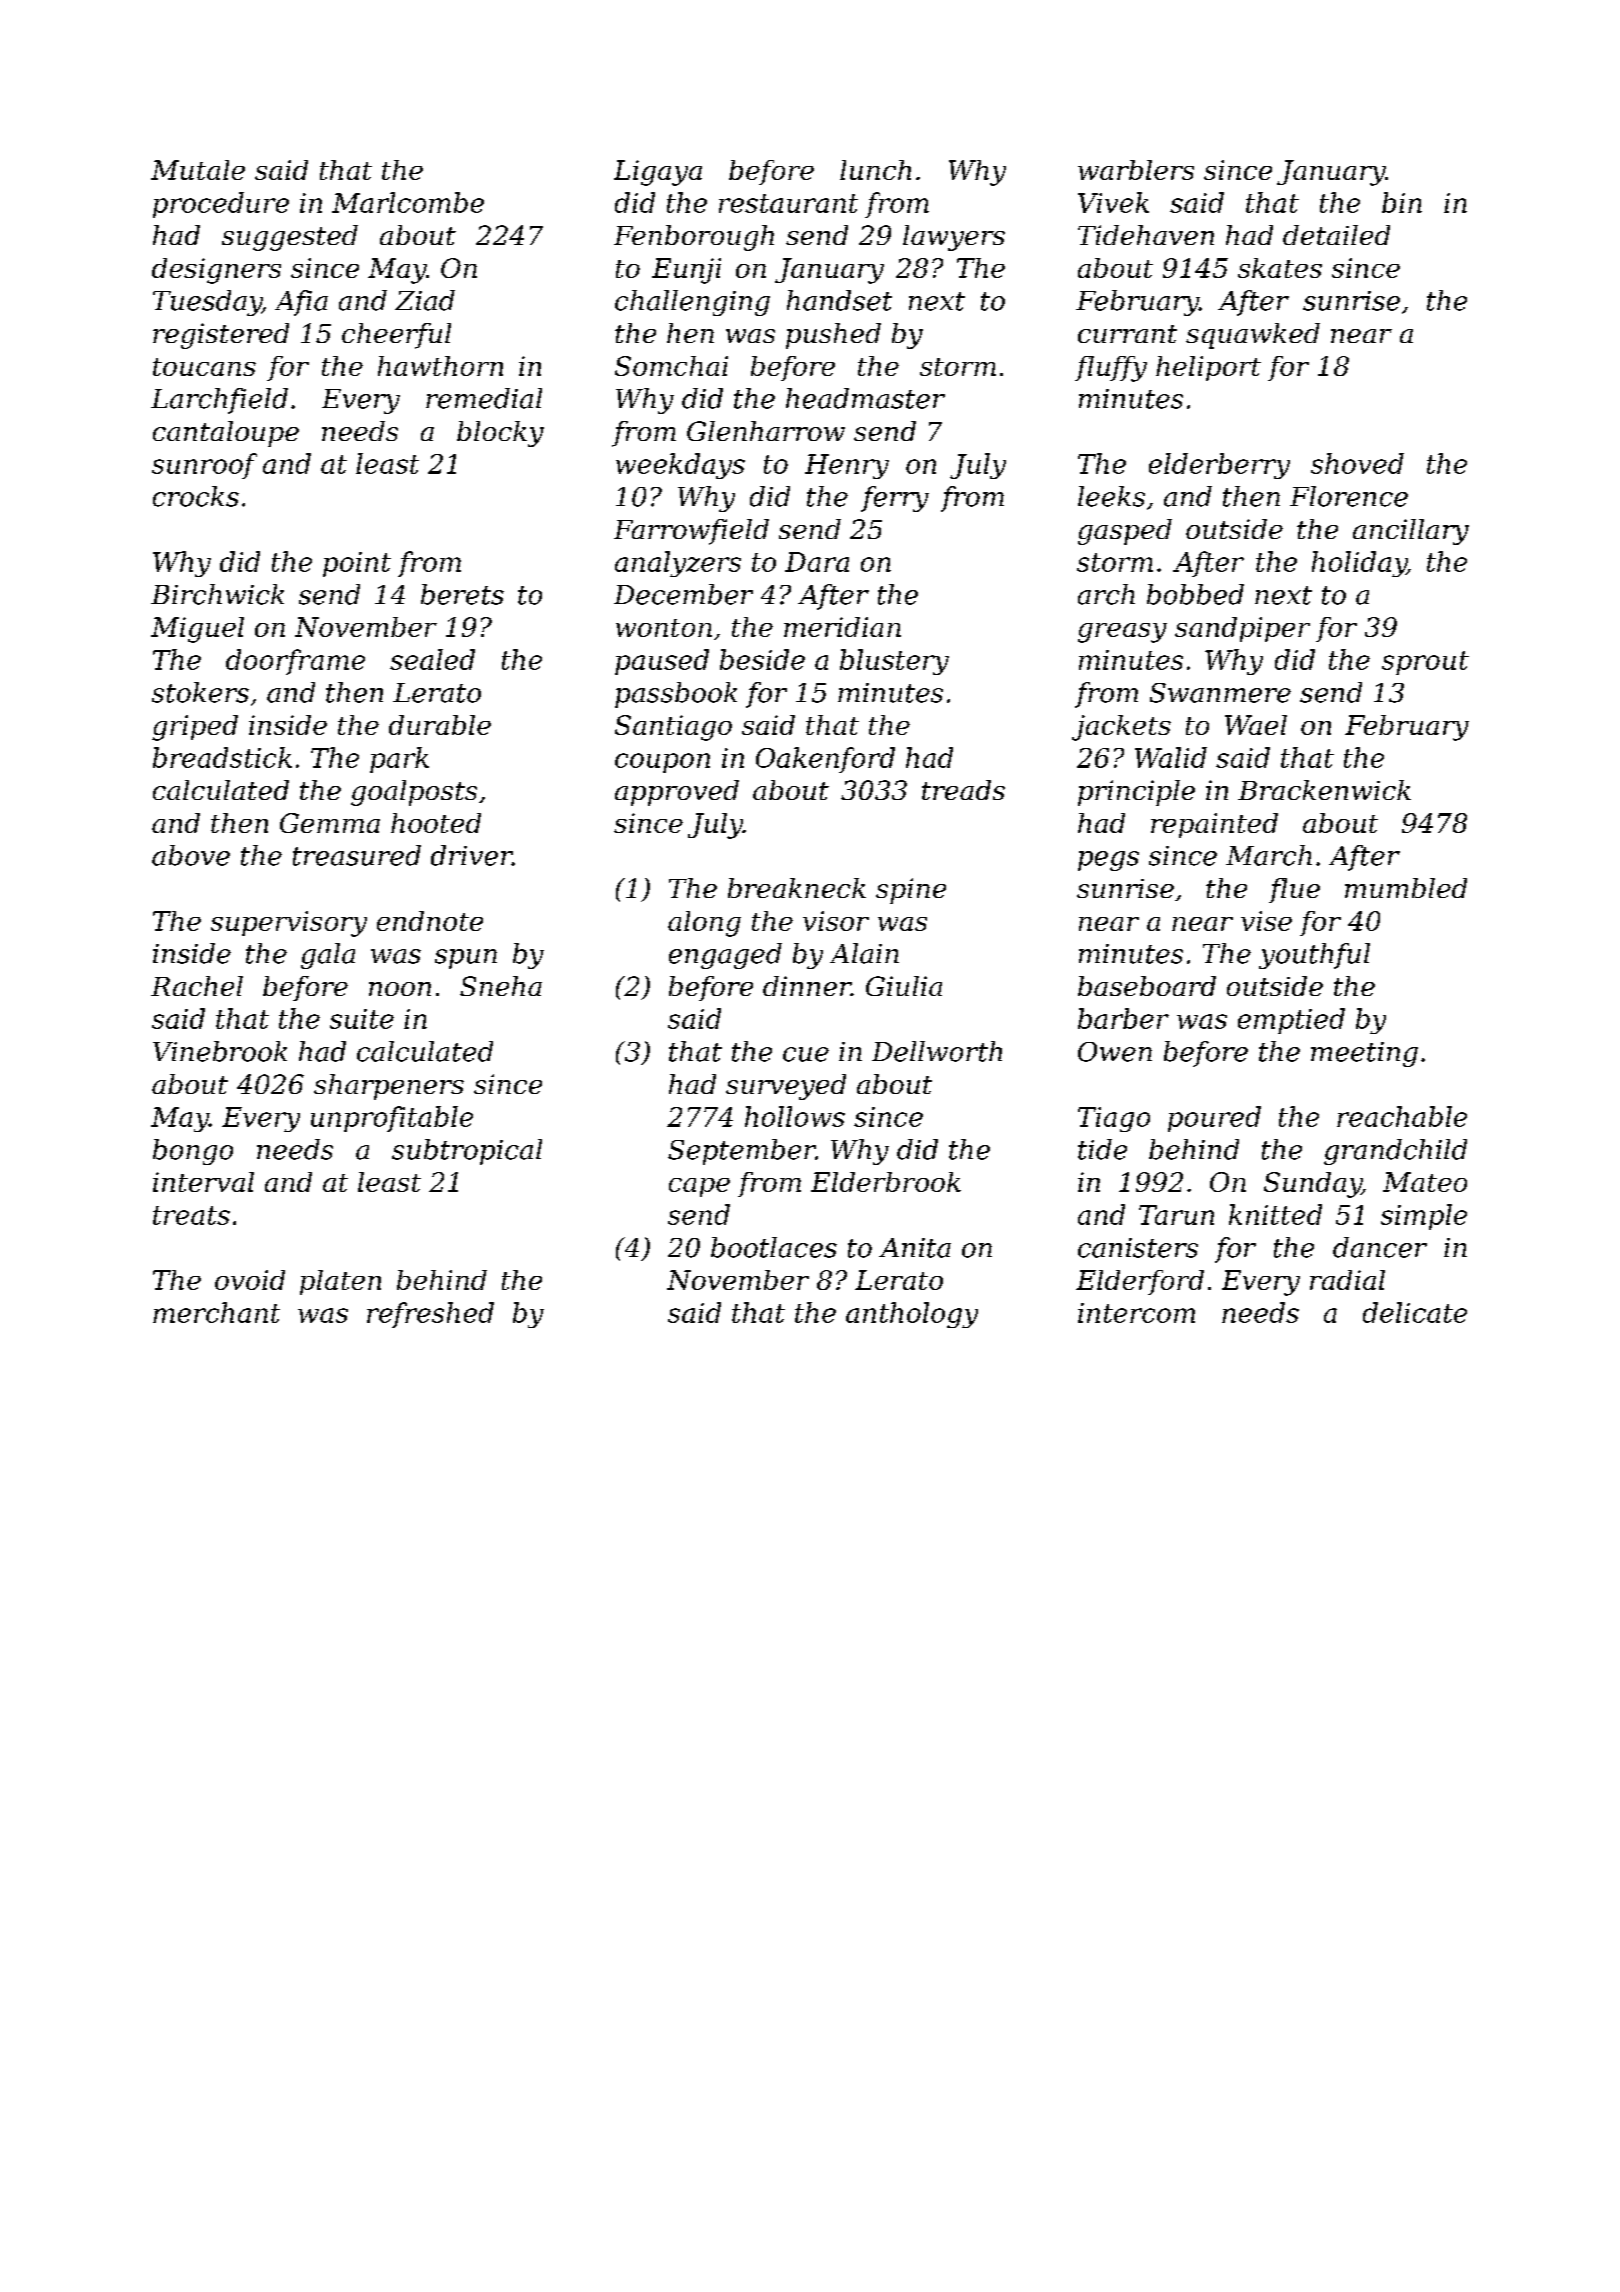  I want to click on Giulia, so click(904, 986).
